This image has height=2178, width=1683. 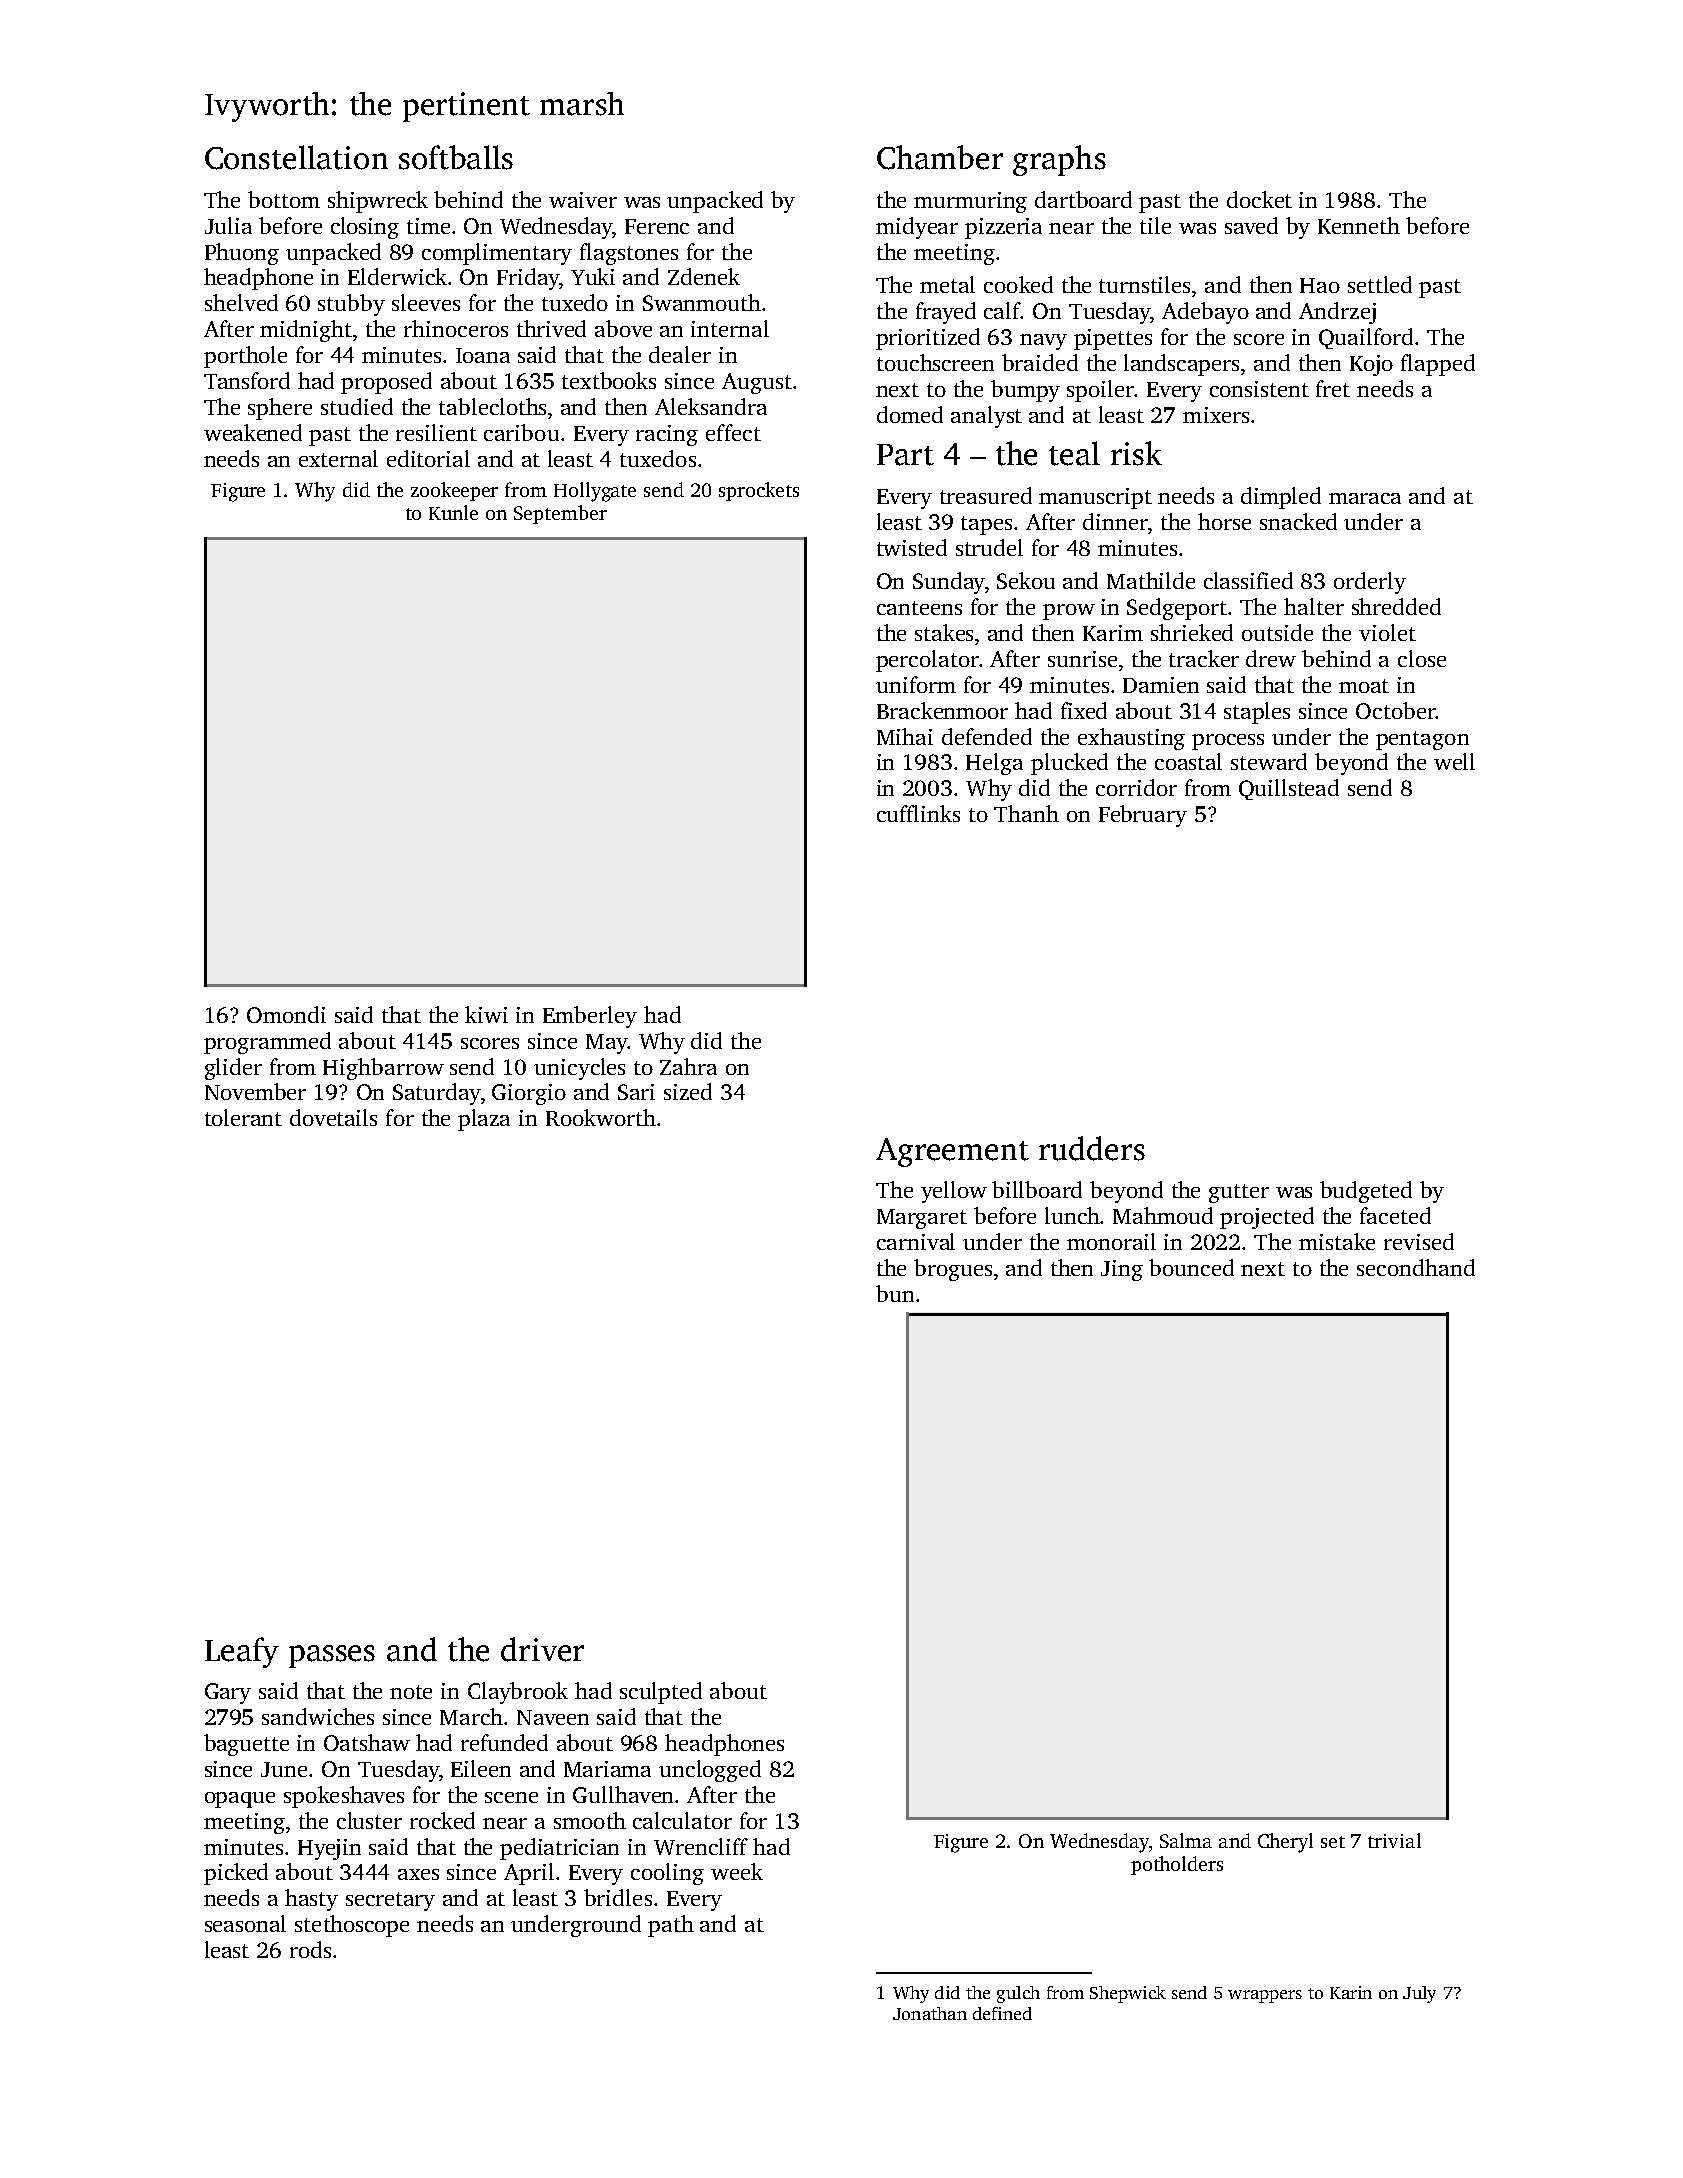 What do you see at coordinates (296, 157) in the image?
I see `Constellation` at bounding box center [296, 157].
